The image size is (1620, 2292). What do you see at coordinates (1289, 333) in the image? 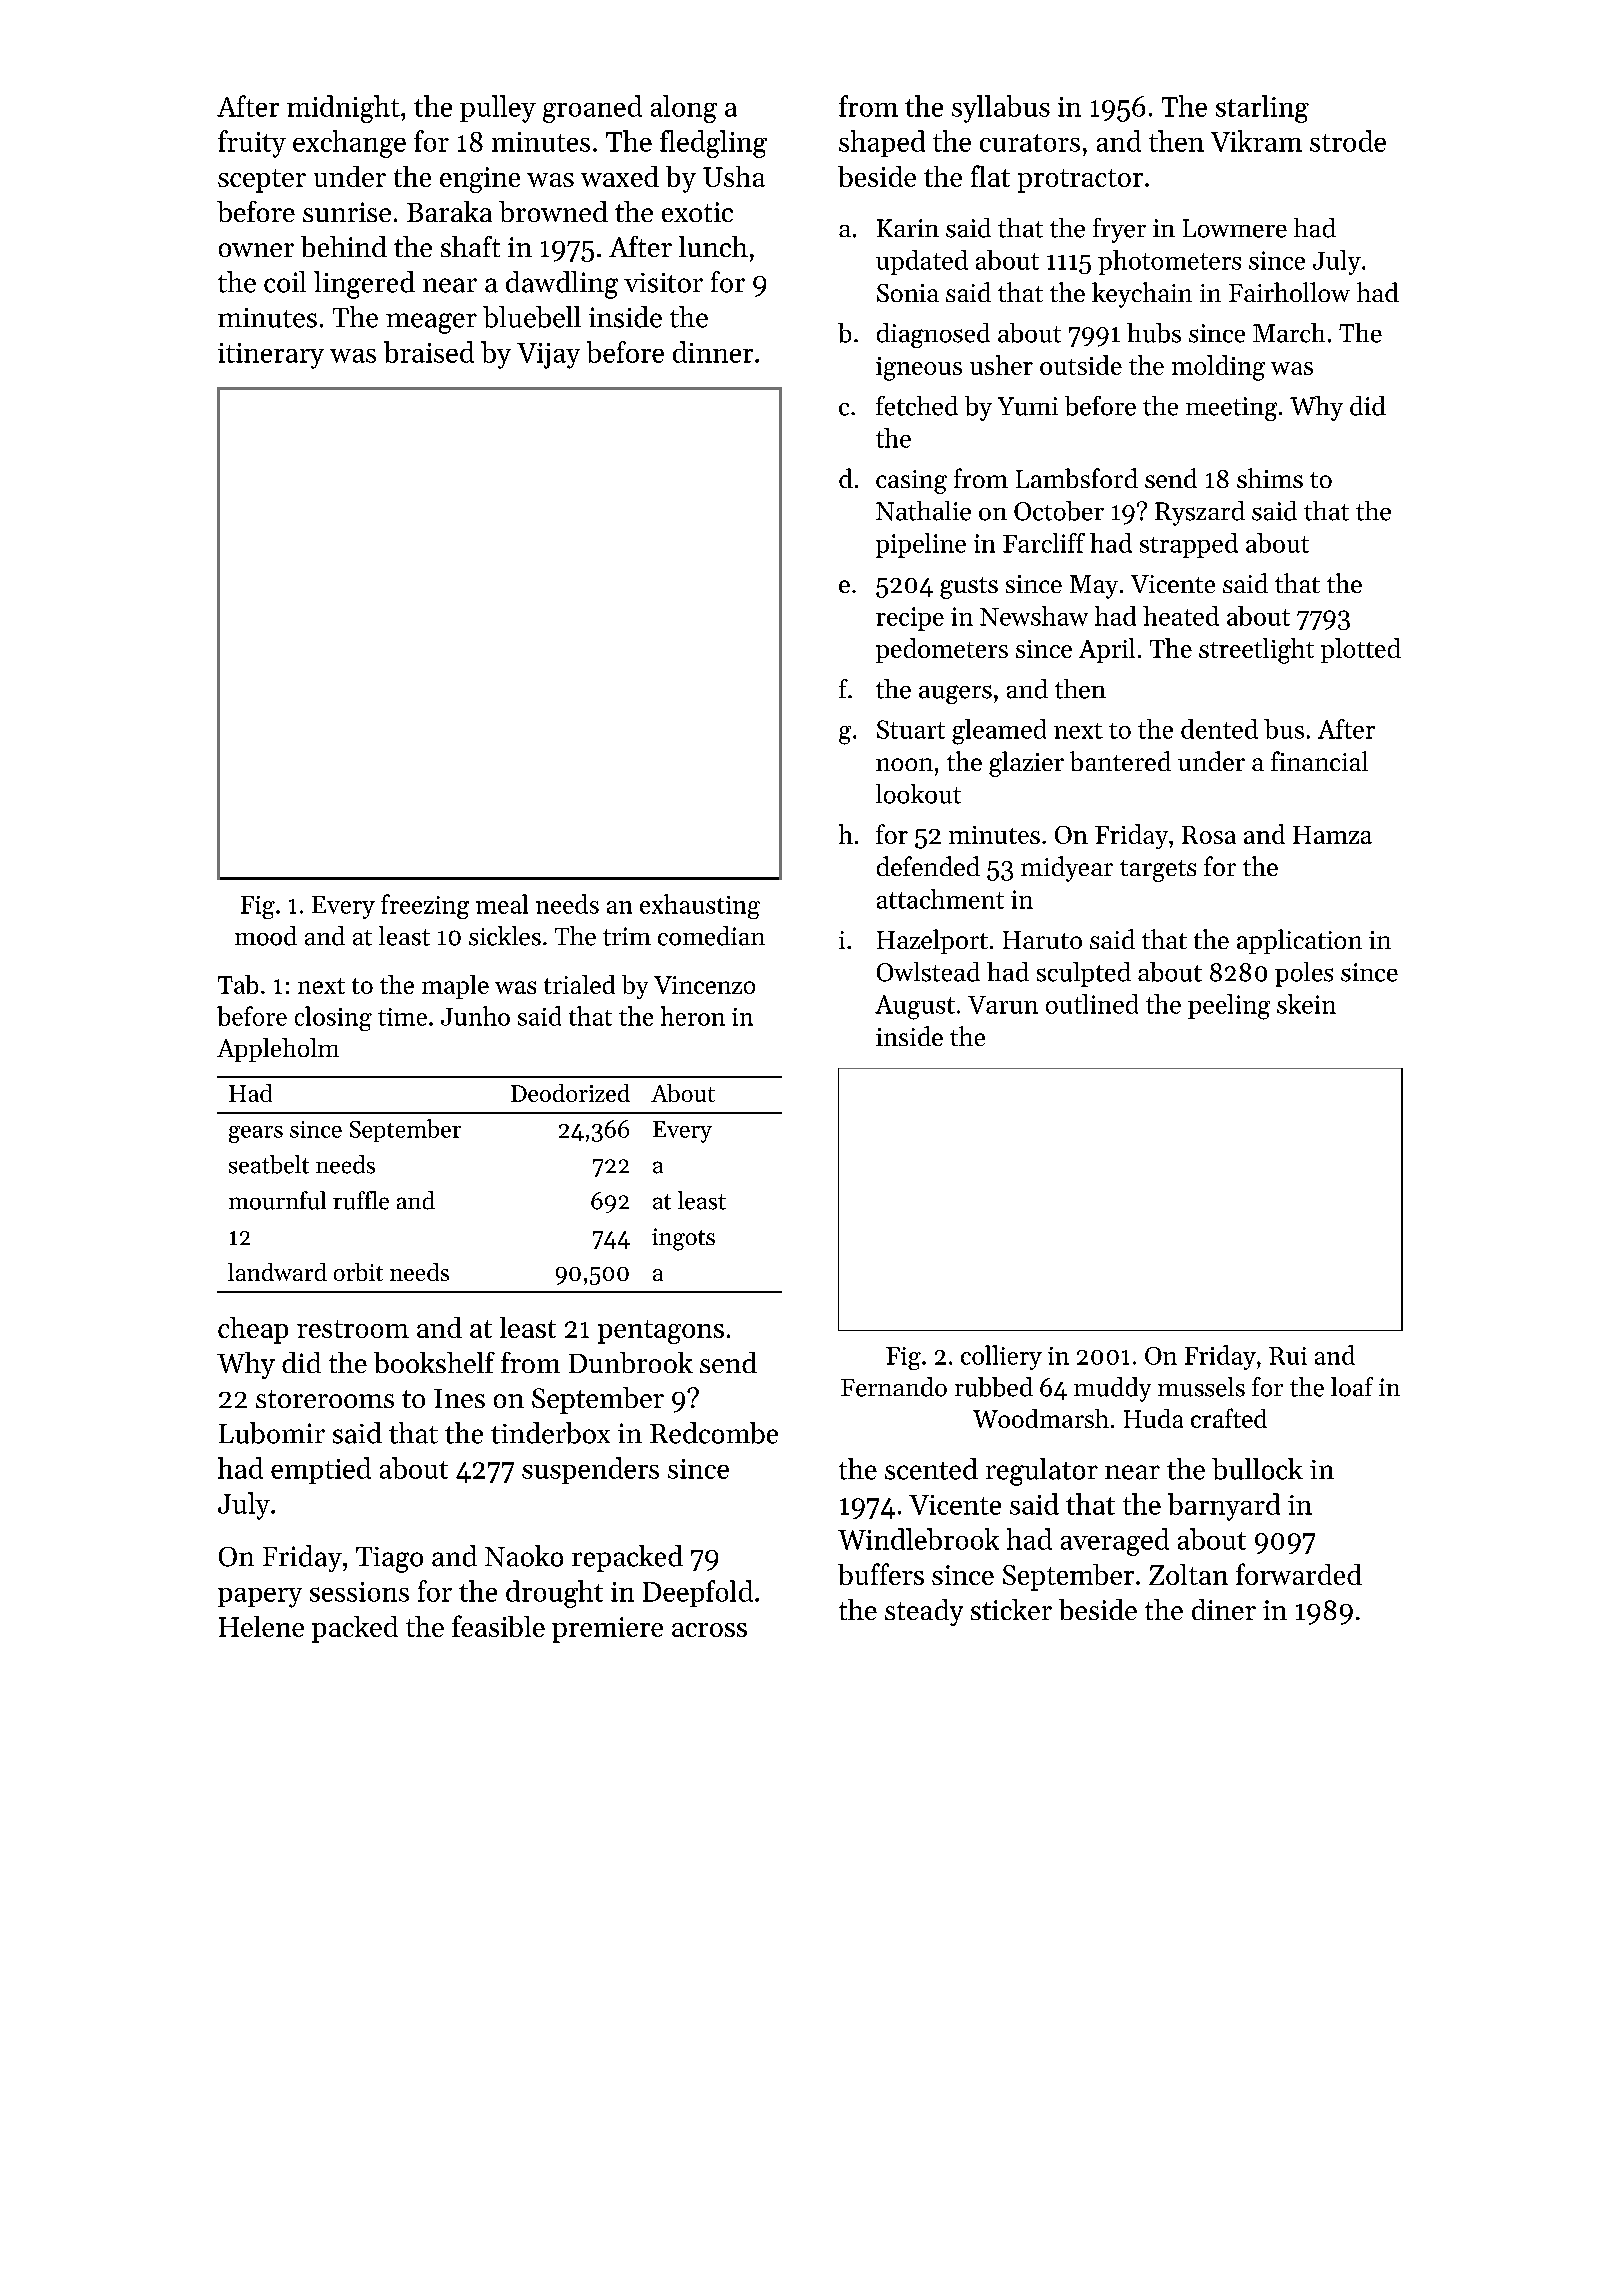
I see `March` at bounding box center [1289, 333].
